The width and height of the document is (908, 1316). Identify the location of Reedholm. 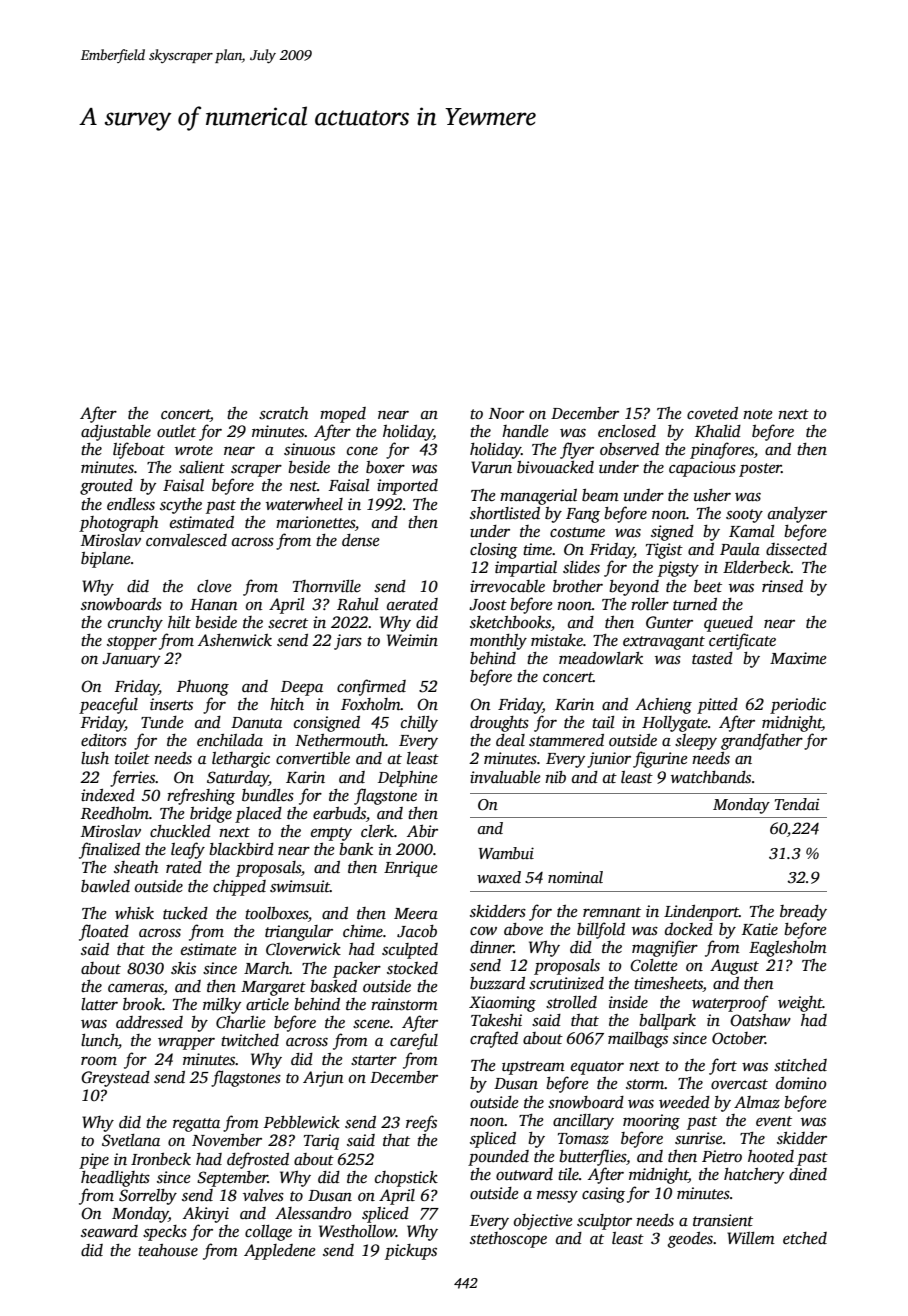
(115, 813).
